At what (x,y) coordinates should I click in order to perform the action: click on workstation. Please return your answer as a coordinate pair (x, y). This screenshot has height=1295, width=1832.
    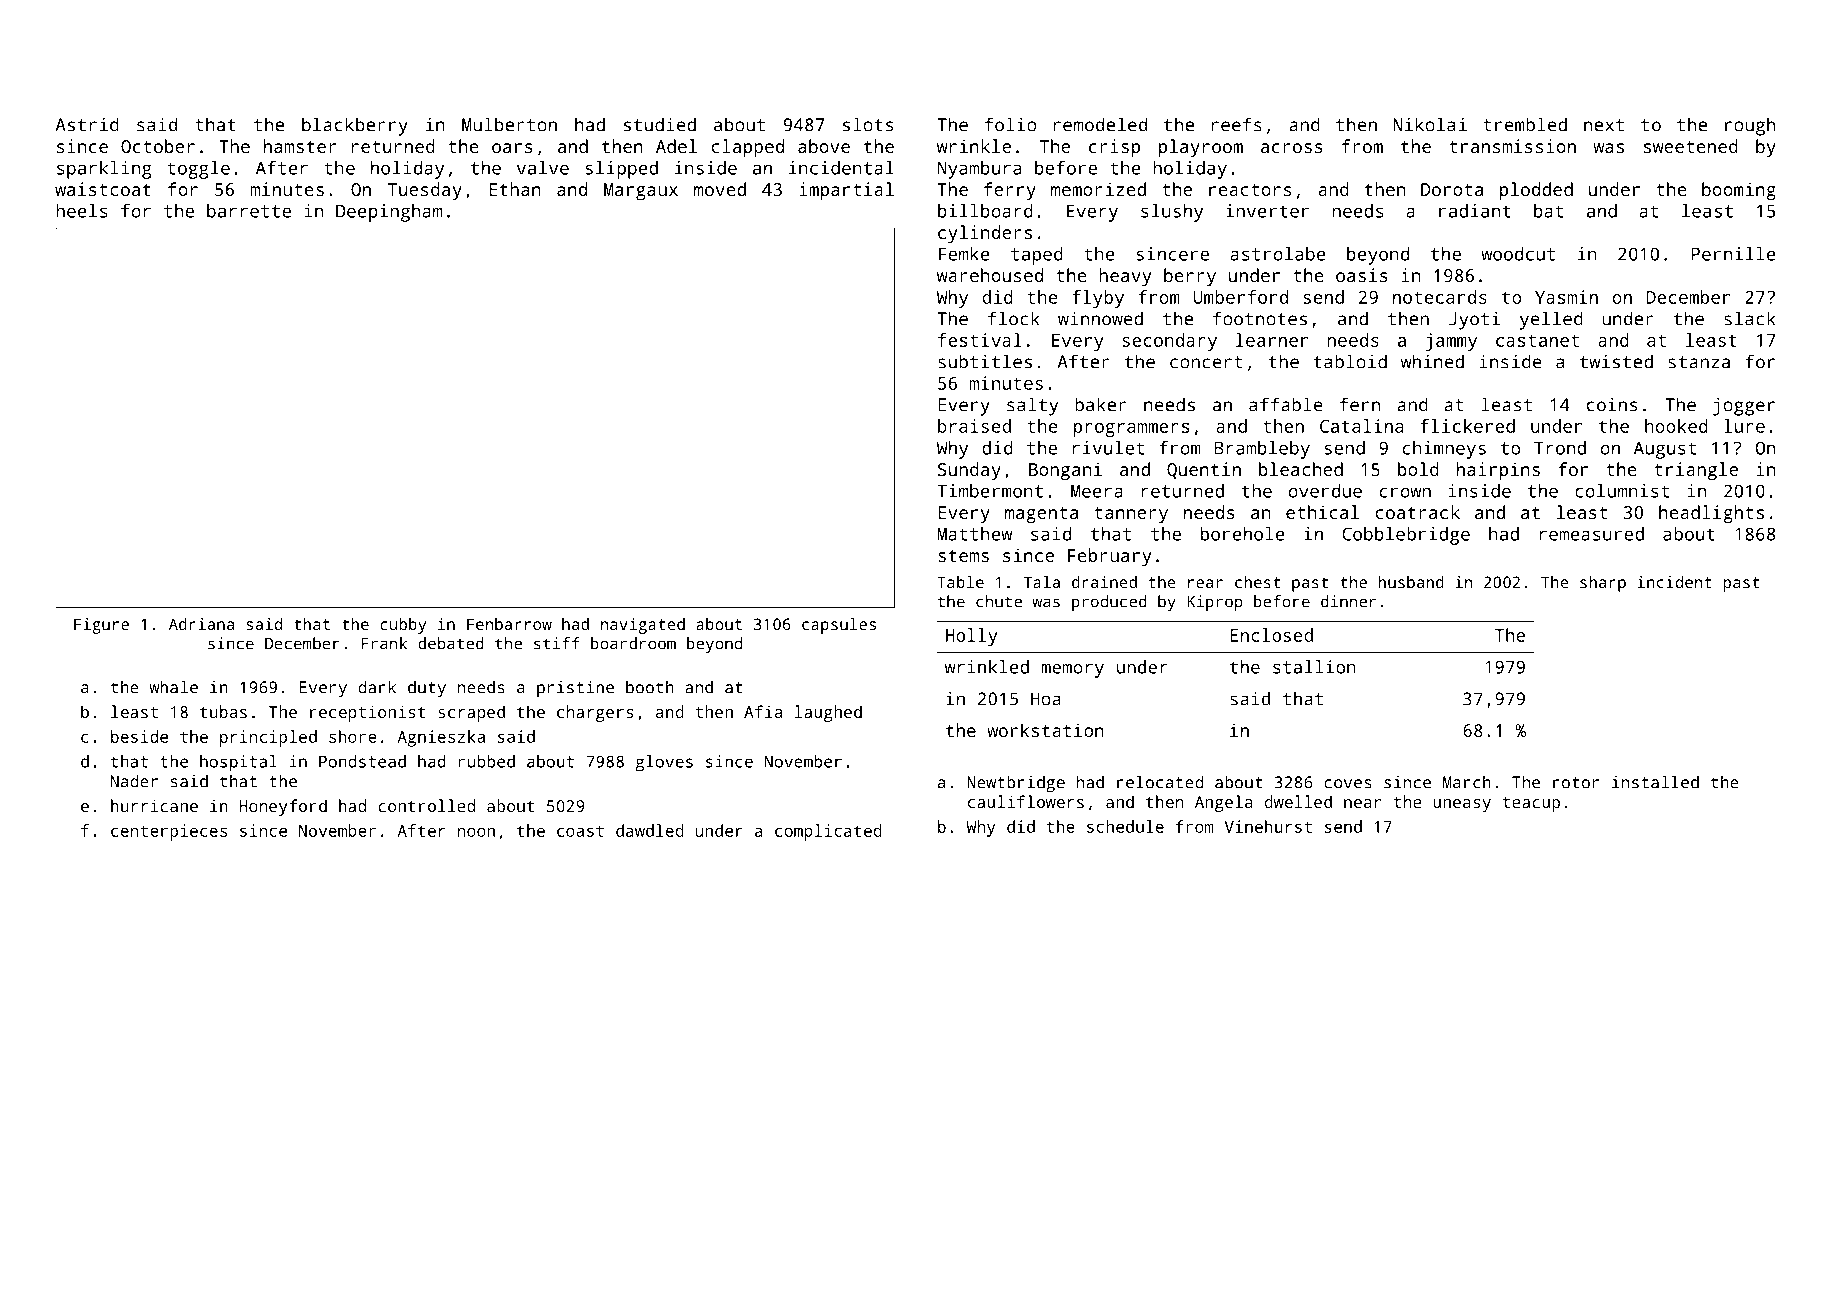
    Looking at the image, I should click on (1045, 730).
